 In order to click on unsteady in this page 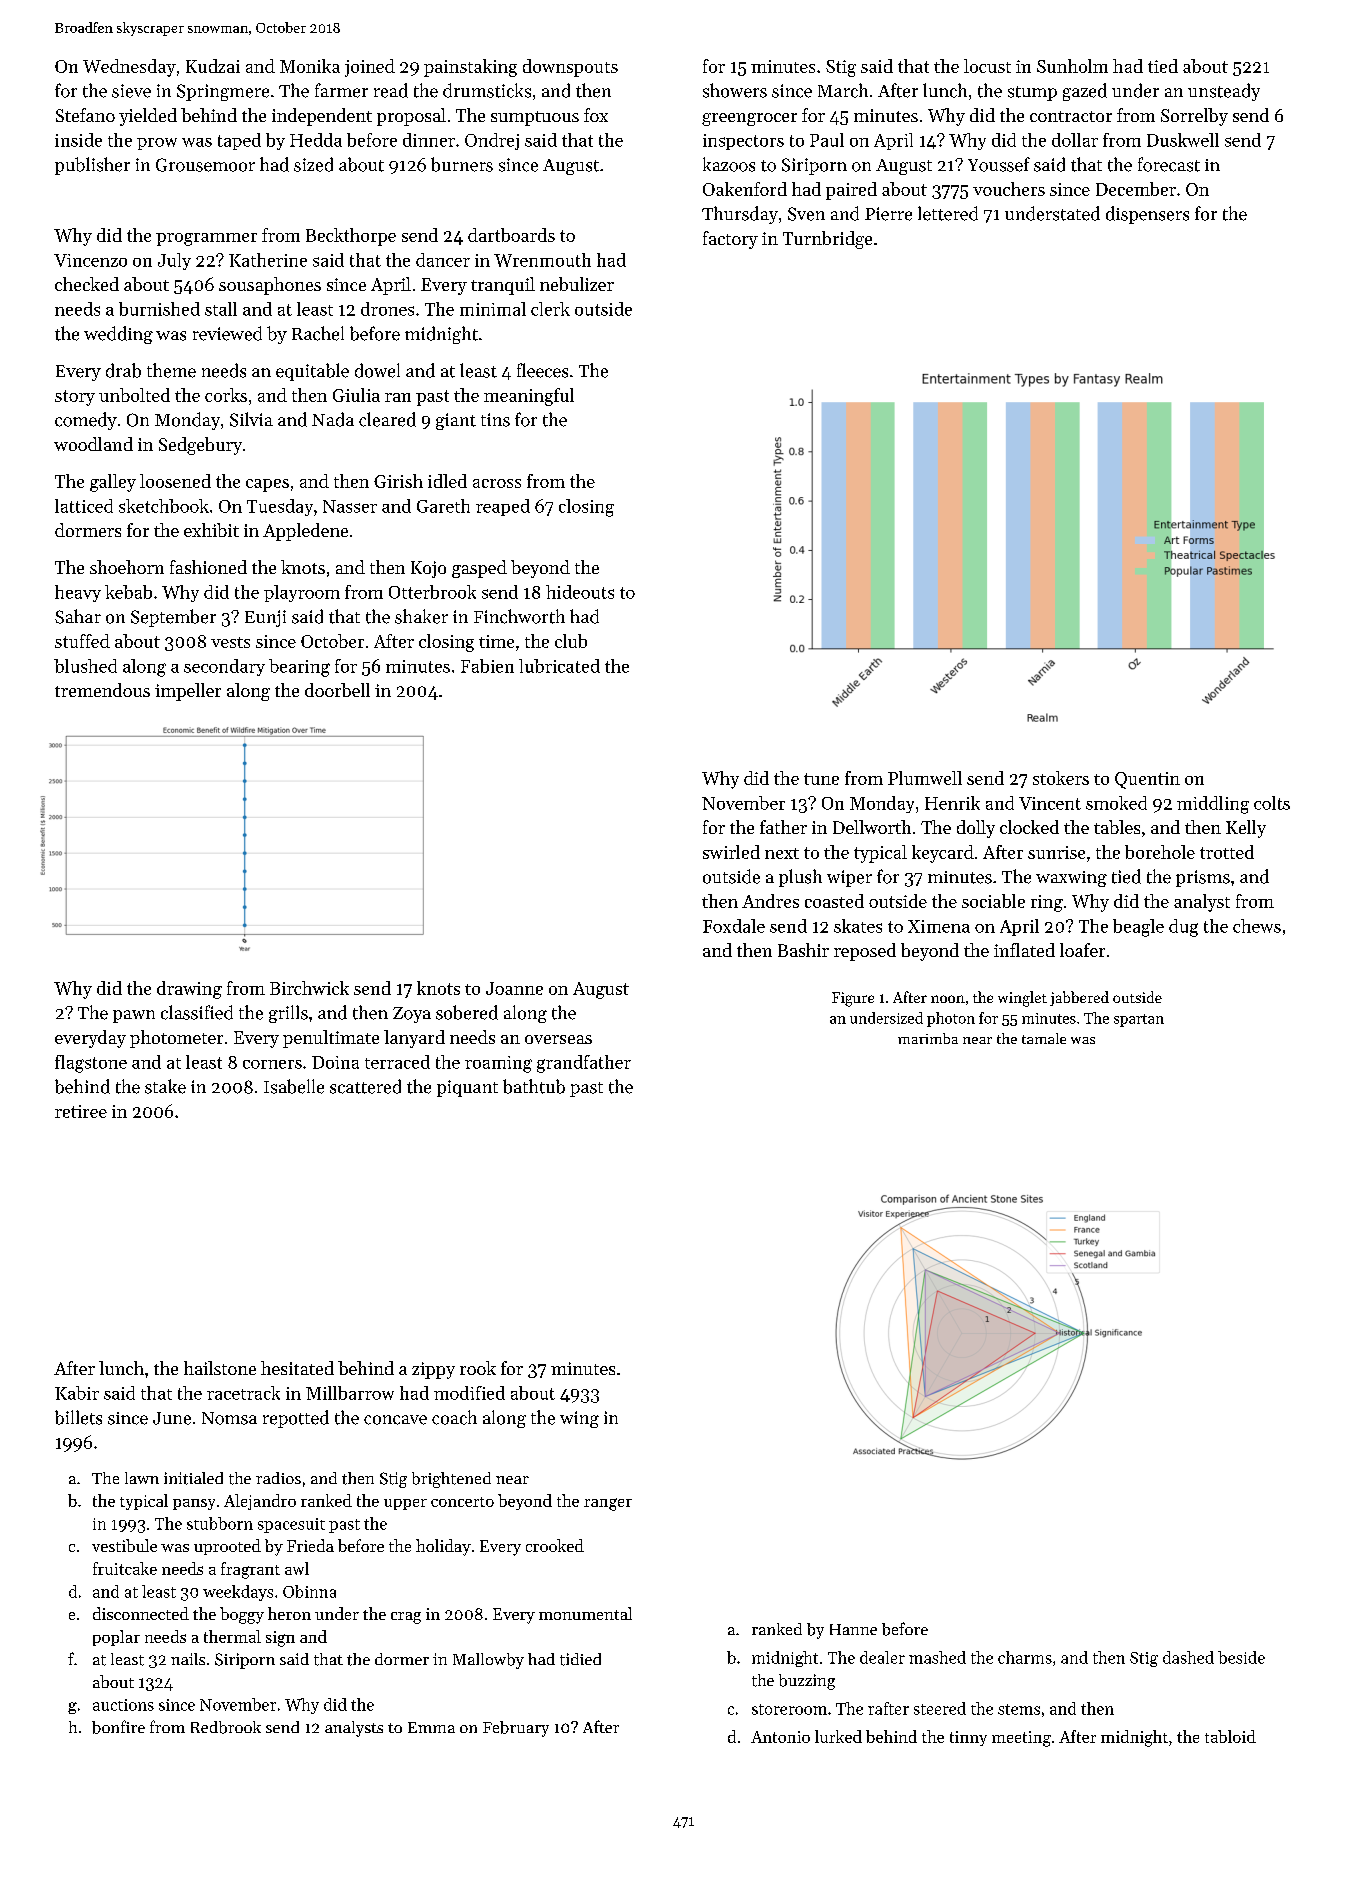, I will do `click(1224, 92)`.
